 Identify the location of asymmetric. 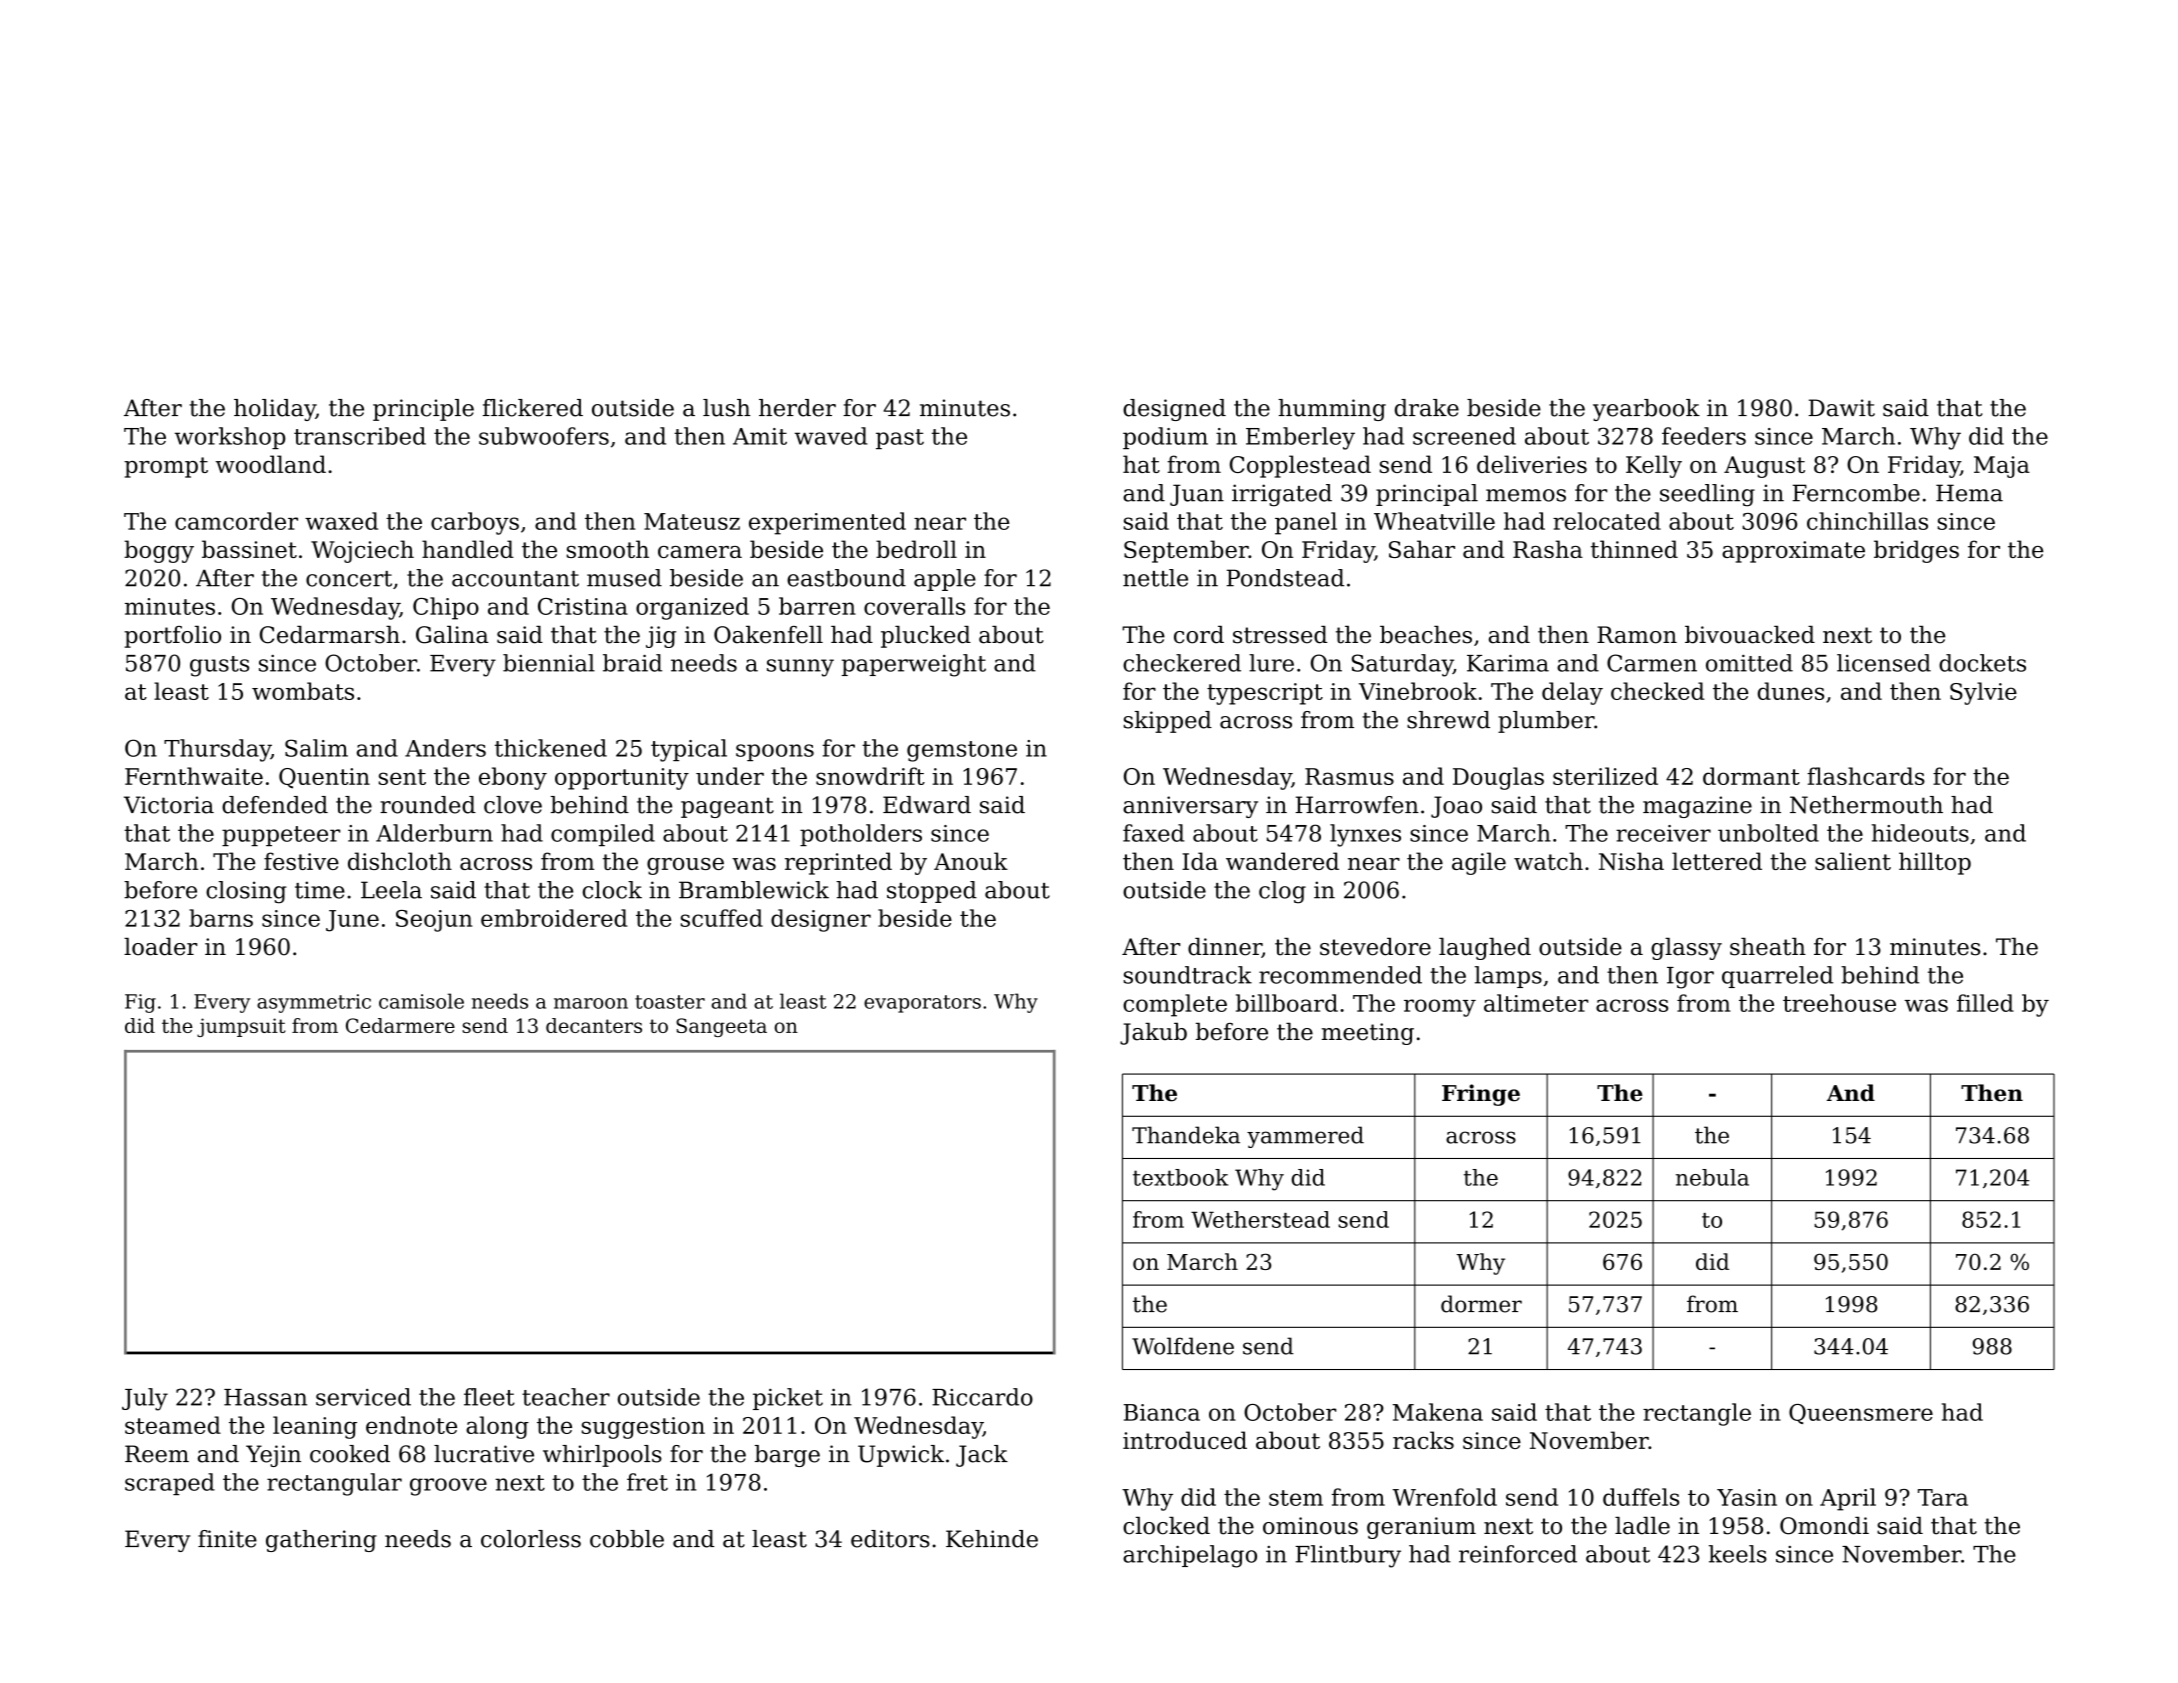
(314, 1003).
